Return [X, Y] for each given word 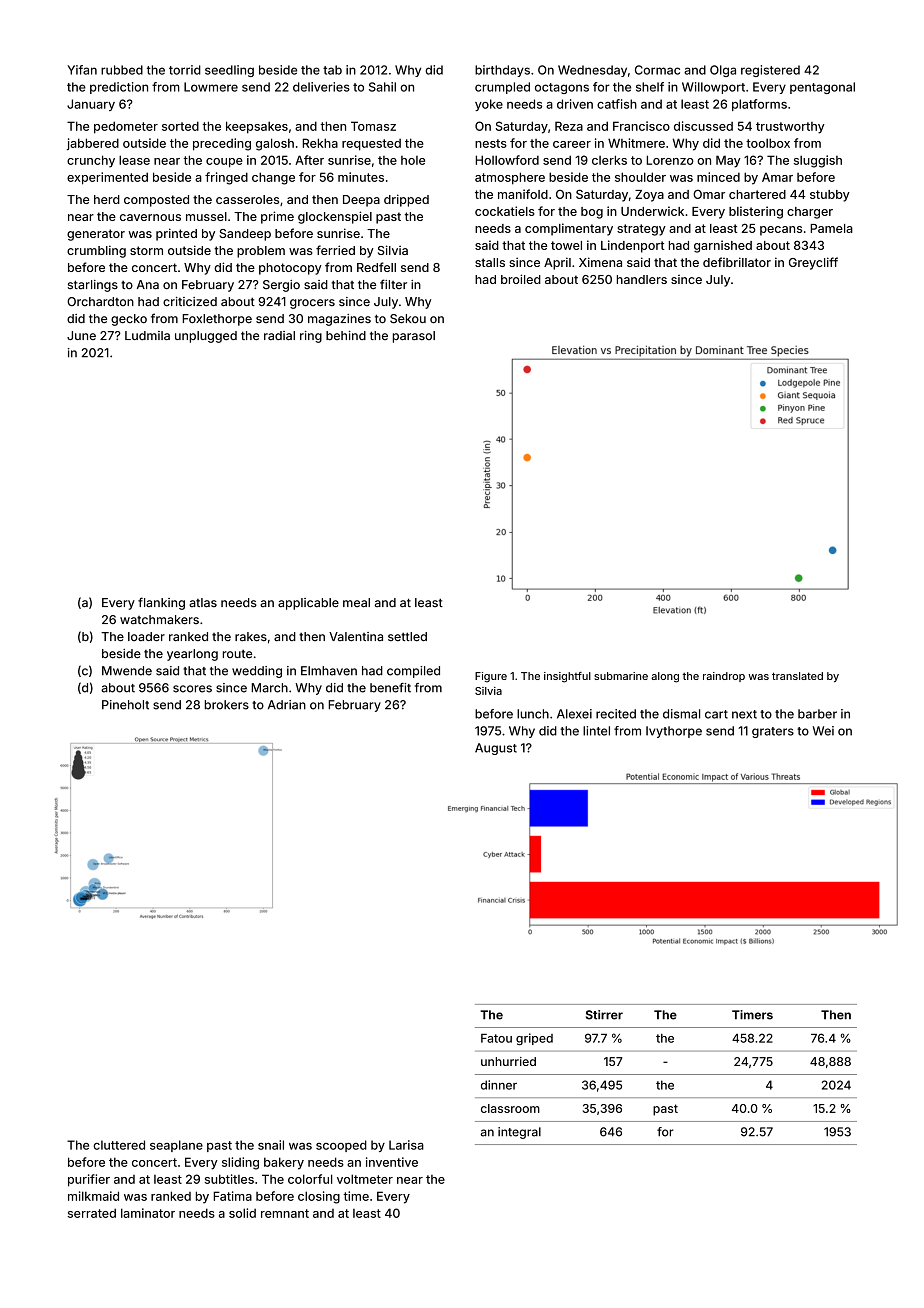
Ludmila [147, 336]
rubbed [122, 70]
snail [271, 1145]
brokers [227, 705]
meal [356, 603]
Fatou [496, 1038]
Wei [823, 731]
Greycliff [813, 263]
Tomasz [373, 126]
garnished [723, 246]
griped [534, 1039]
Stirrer [604, 1015]
